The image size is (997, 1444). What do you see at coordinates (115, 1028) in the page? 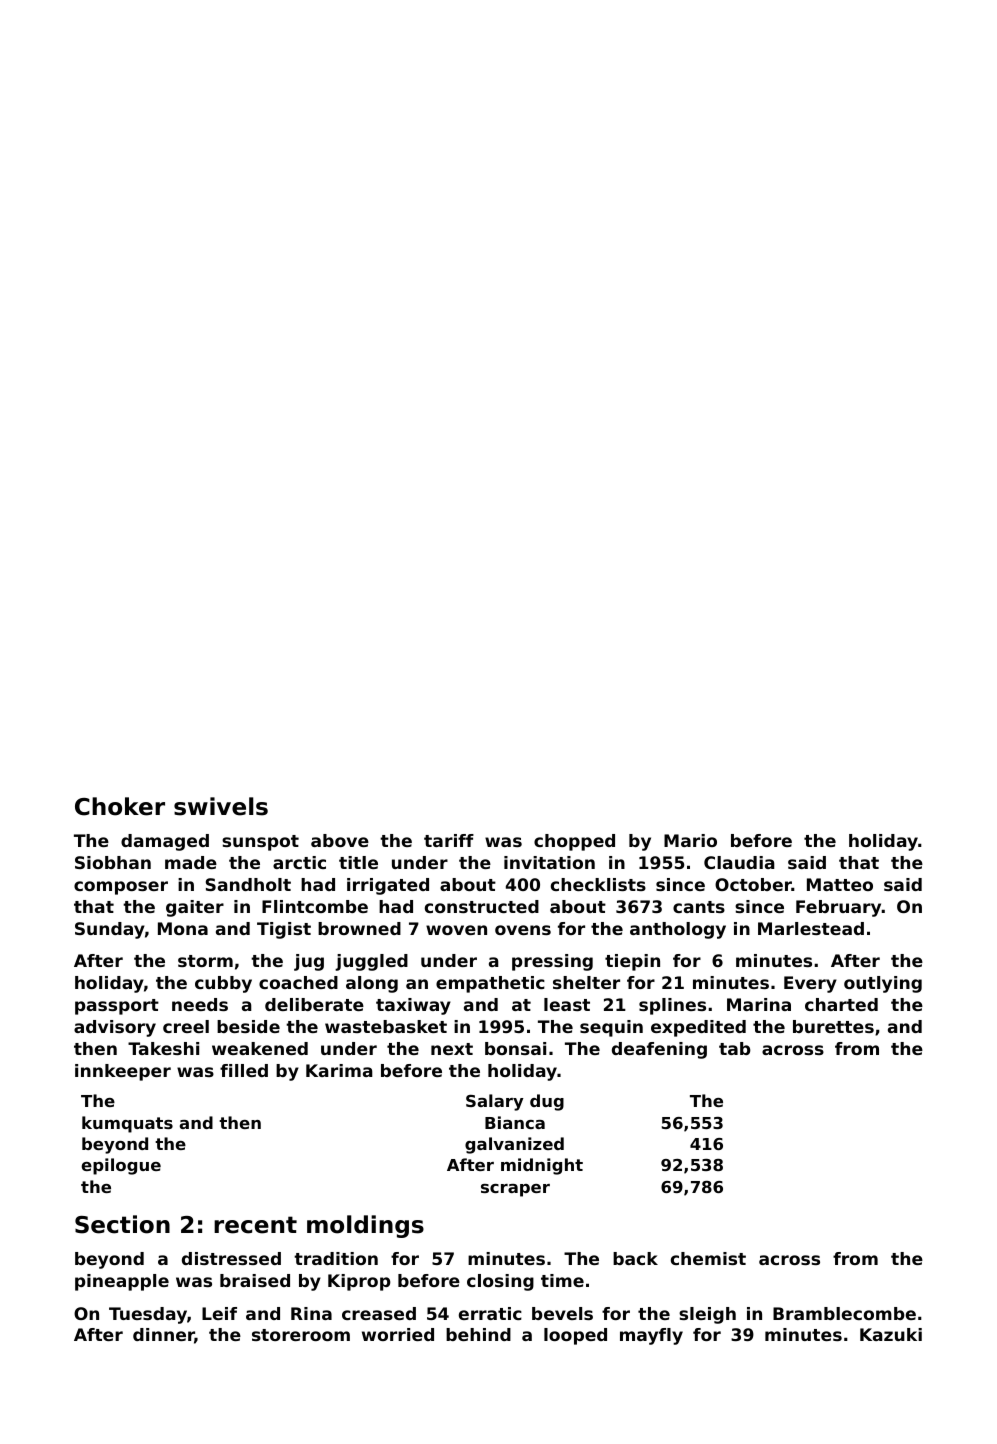
I see `advisory` at bounding box center [115, 1028].
